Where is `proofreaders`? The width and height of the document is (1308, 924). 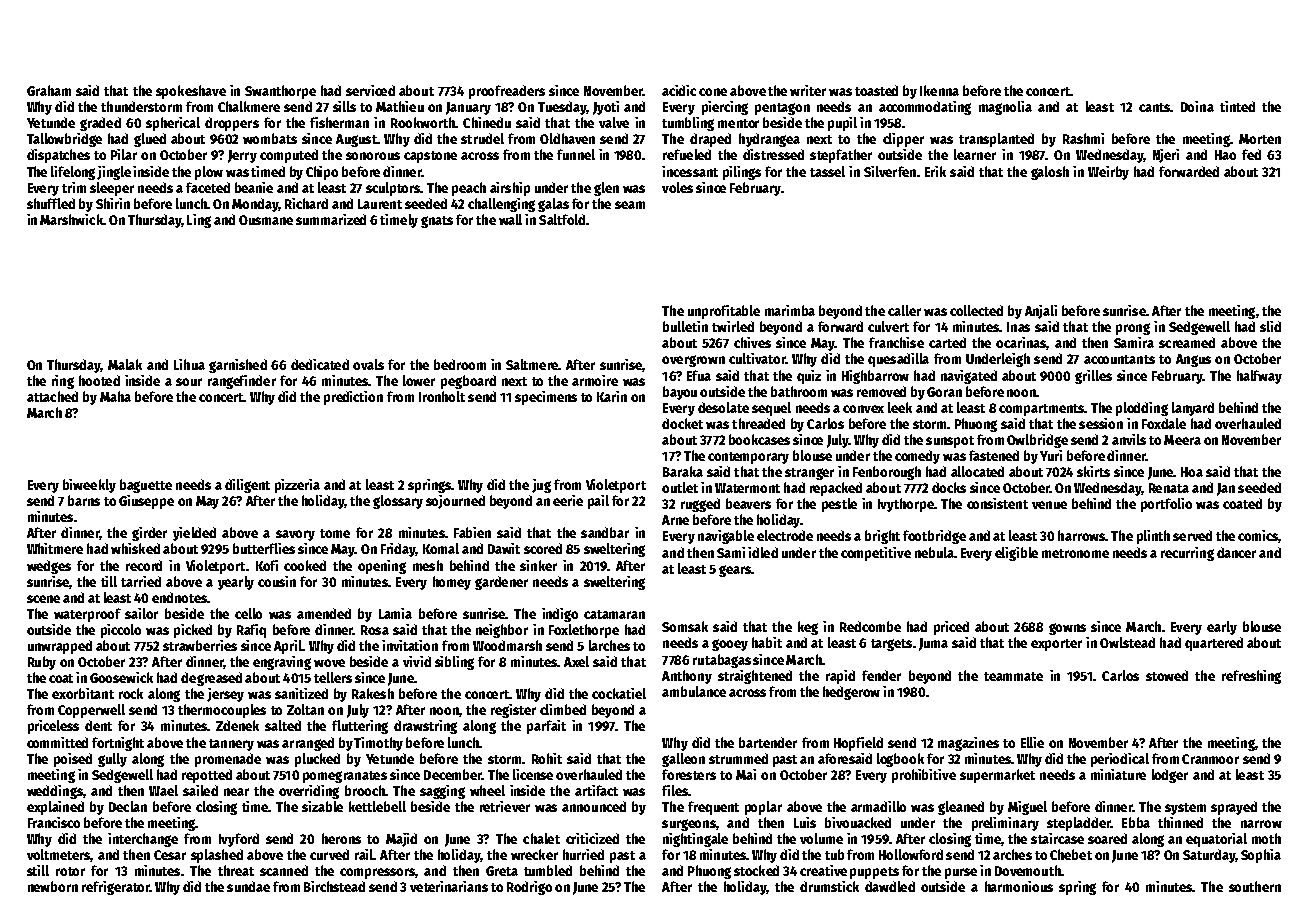
proofreaders is located at coordinates (507, 92).
